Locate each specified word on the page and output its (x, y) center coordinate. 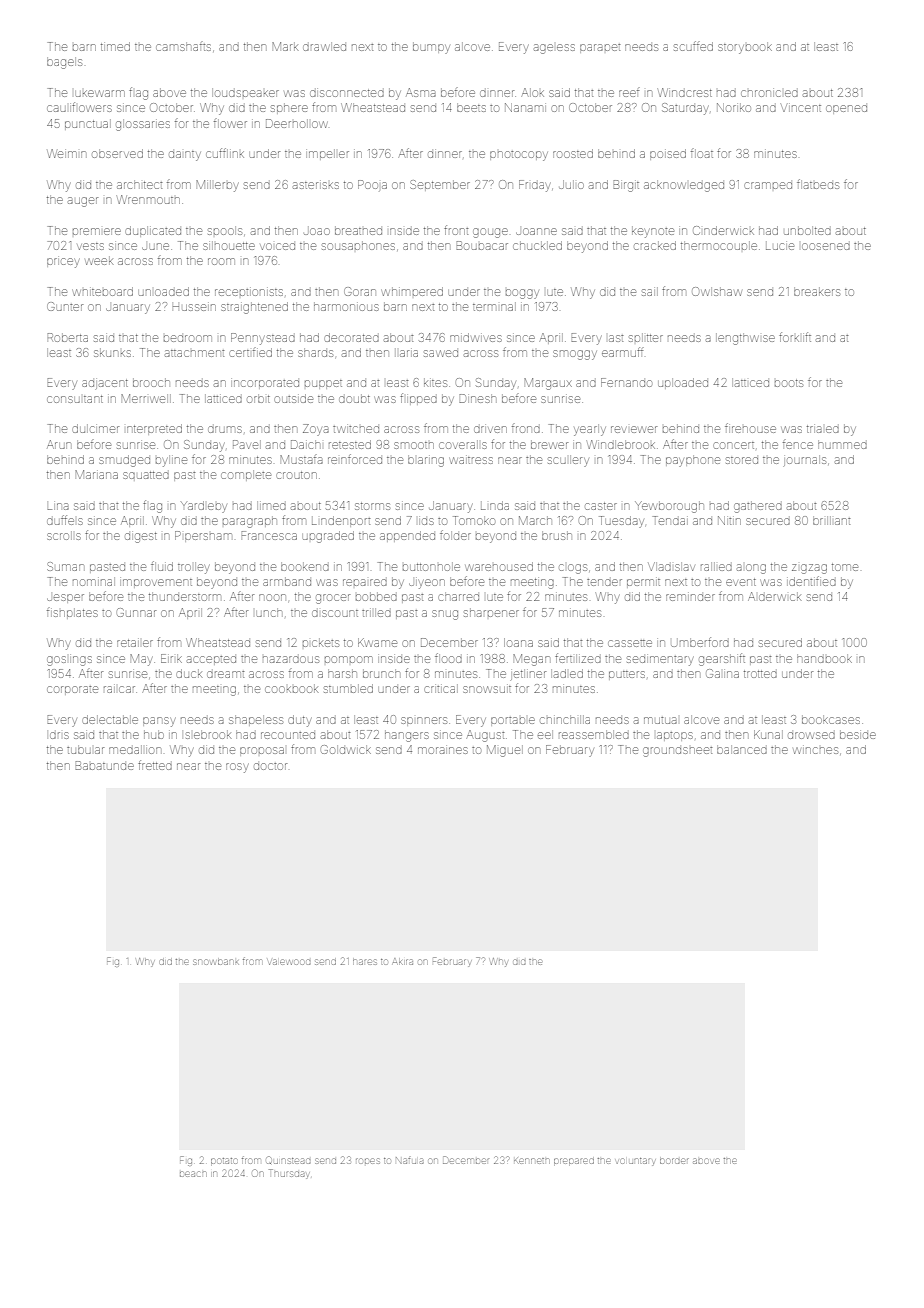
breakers (817, 291)
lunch (269, 612)
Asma (421, 92)
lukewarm (100, 93)
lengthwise (745, 339)
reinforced (355, 459)
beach (193, 1174)
